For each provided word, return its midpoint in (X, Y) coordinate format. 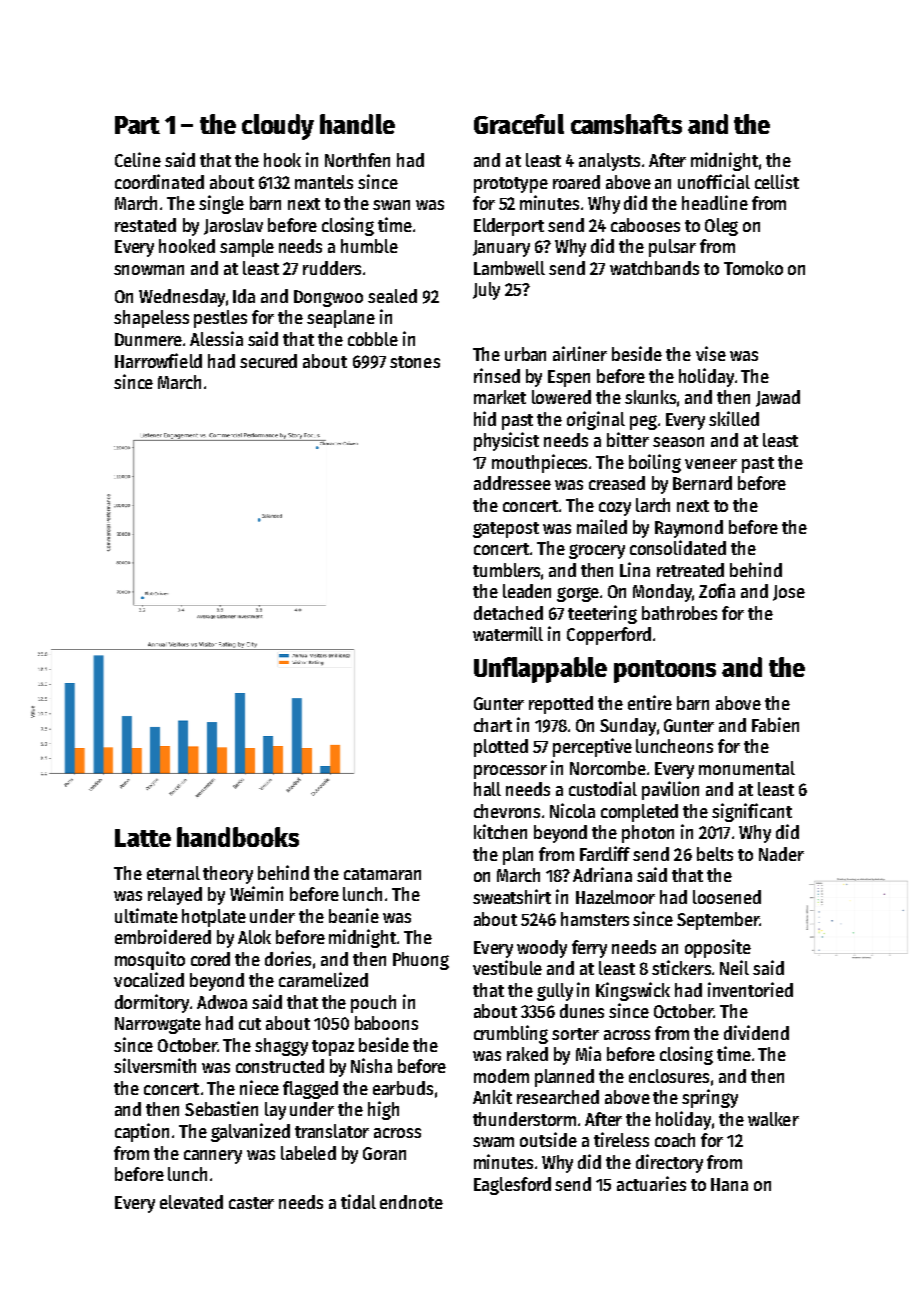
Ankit (492, 1096)
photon (648, 834)
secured (268, 361)
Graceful (519, 124)
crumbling (511, 1034)
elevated (191, 1202)
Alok (254, 937)
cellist (777, 181)
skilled (734, 418)
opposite (718, 948)
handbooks (238, 837)
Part (137, 125)
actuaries (651, 1183)
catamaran (382, 874)
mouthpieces (539, 463)
